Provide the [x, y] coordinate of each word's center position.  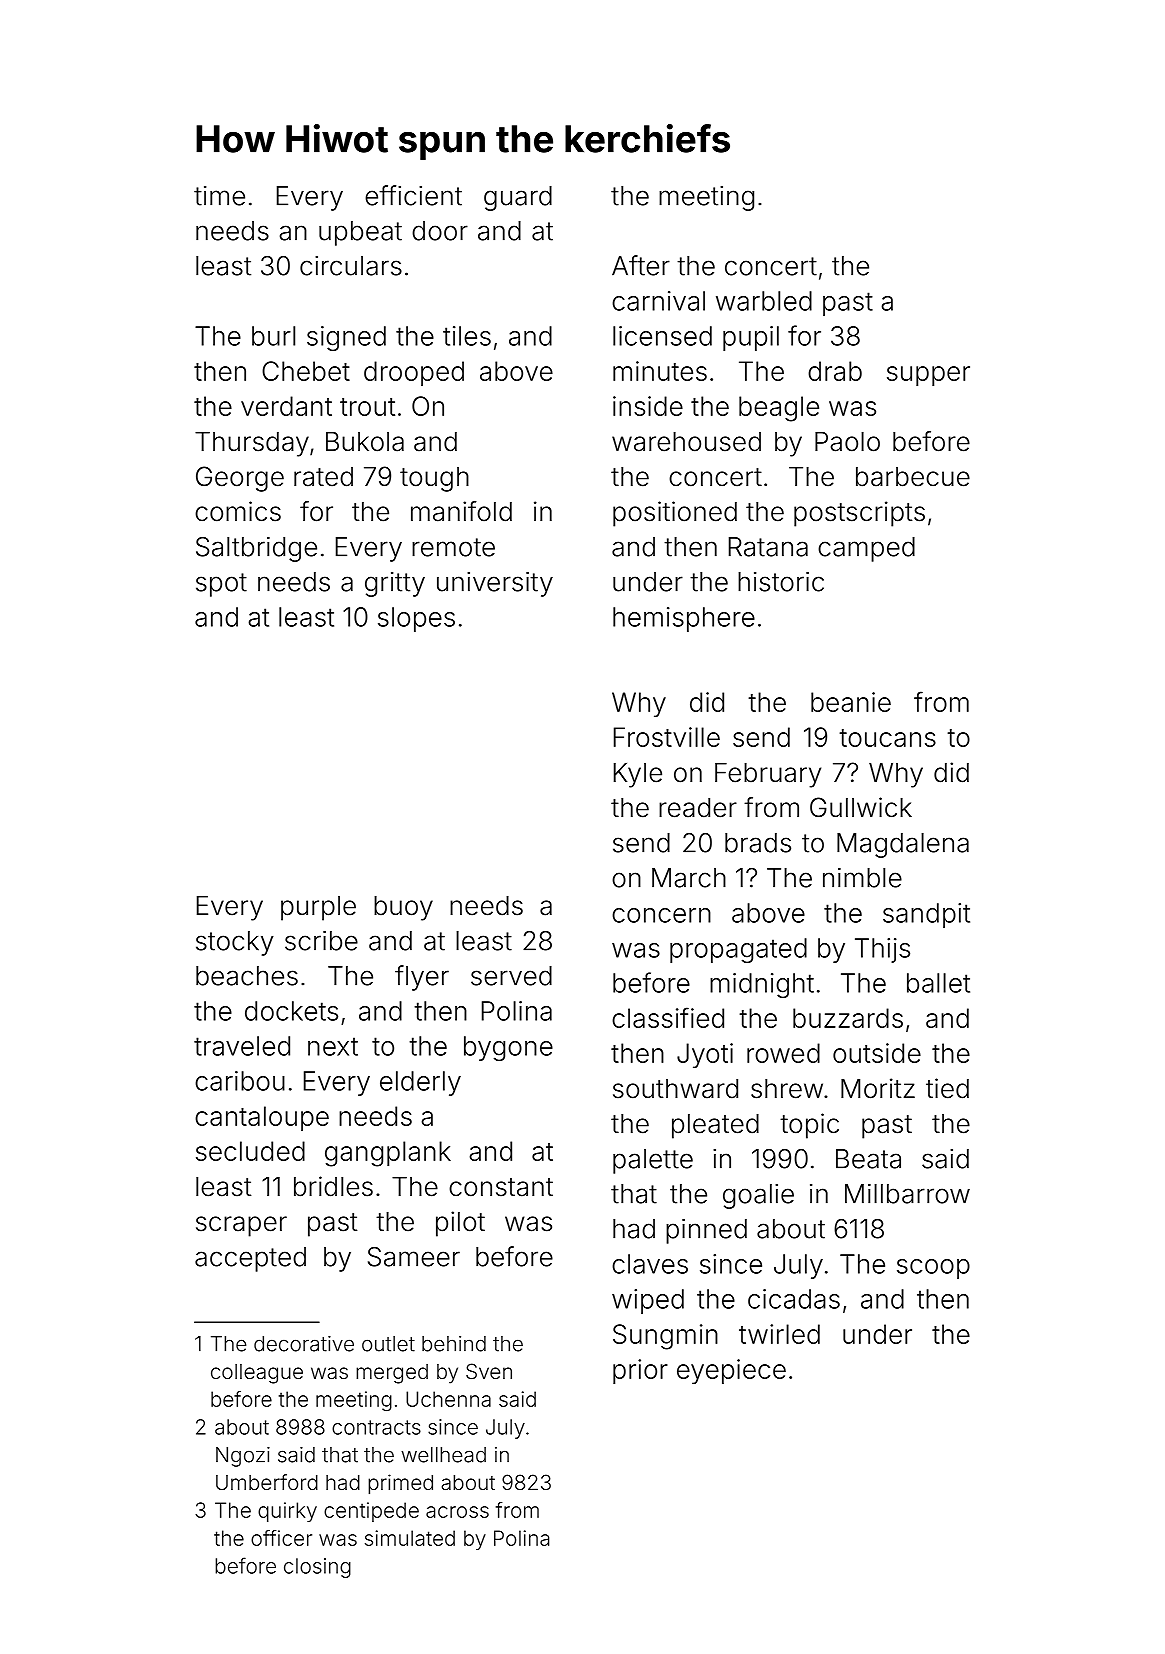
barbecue [913, 477]
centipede [371, 1512]
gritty [395, 584]
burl [273, 336]
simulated [410, 1538]
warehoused [686, 442]
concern [661, 915]
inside [648, 406]
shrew [787, 1089]
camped [866, 549]
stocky [235, 943]
